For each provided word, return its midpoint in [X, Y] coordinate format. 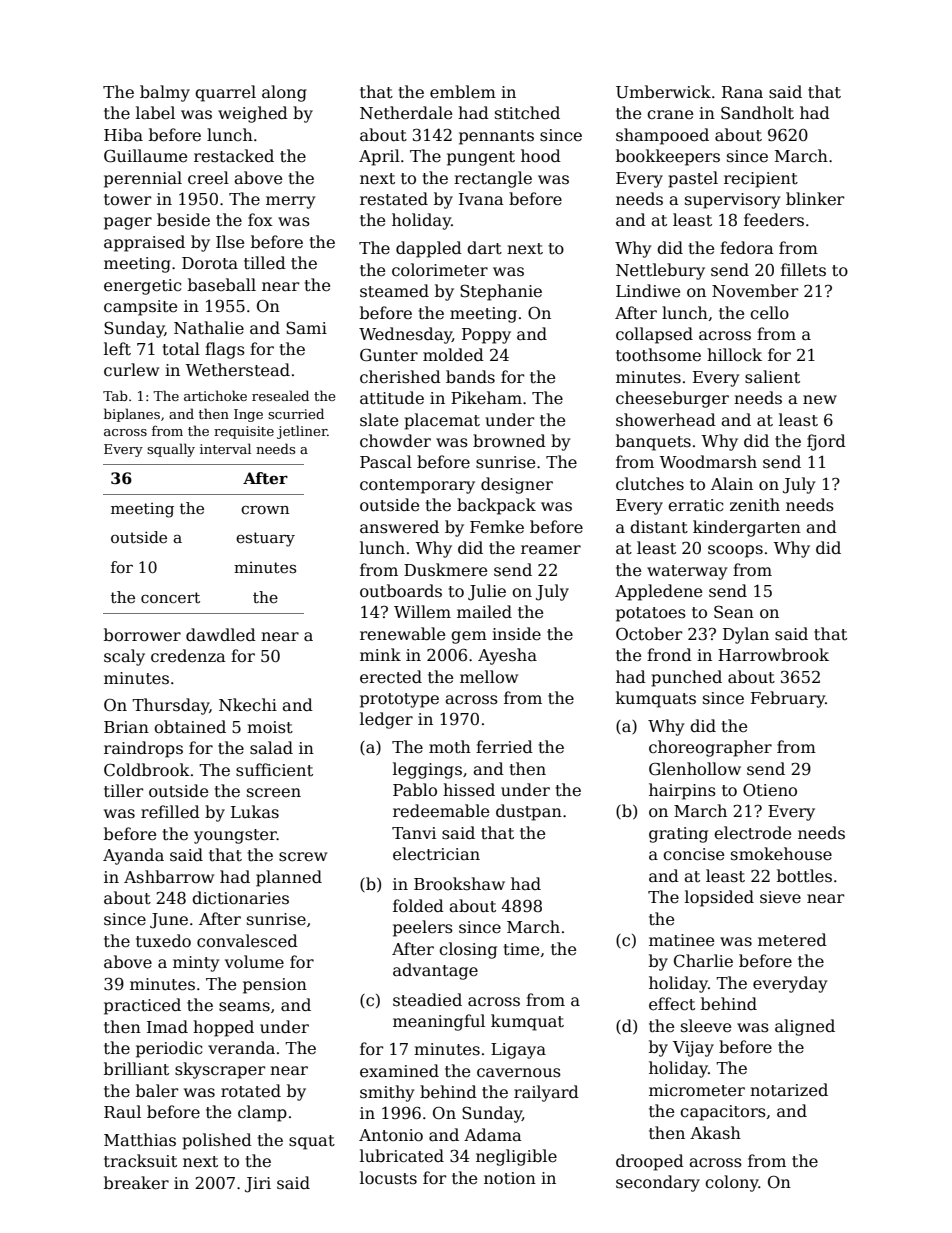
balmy [165, 93]
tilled [265, 263]
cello [769, 313]
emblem [463, 92]
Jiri [258, 1185]
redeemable [441, 811]
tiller [123, 791]
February [788, 699]
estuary [265, 539]
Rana [742, 92]
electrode [752, 833]
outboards [401, 591]
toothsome [658, 355]
